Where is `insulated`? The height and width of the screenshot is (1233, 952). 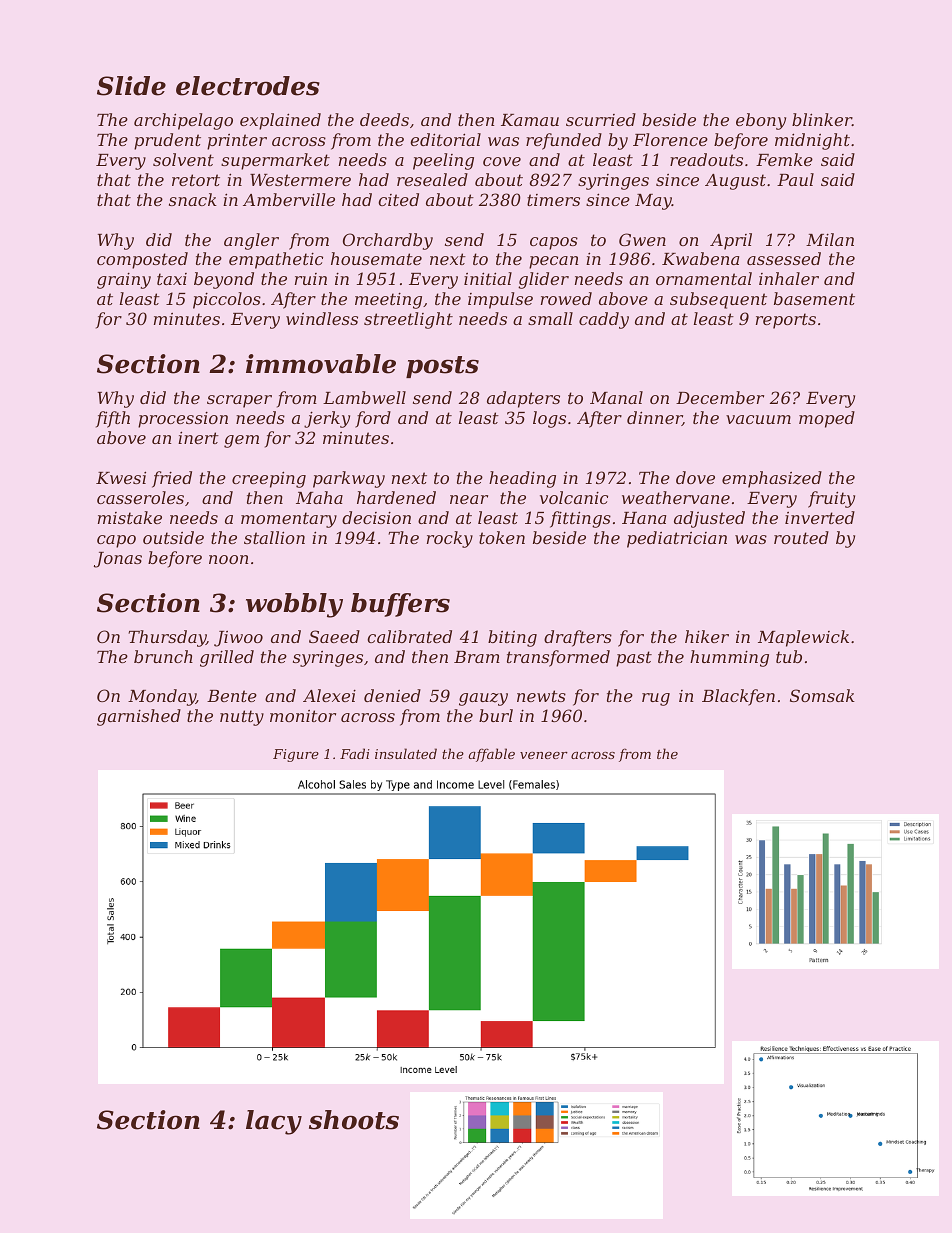 insulated is located at coordinates (406, 753).
